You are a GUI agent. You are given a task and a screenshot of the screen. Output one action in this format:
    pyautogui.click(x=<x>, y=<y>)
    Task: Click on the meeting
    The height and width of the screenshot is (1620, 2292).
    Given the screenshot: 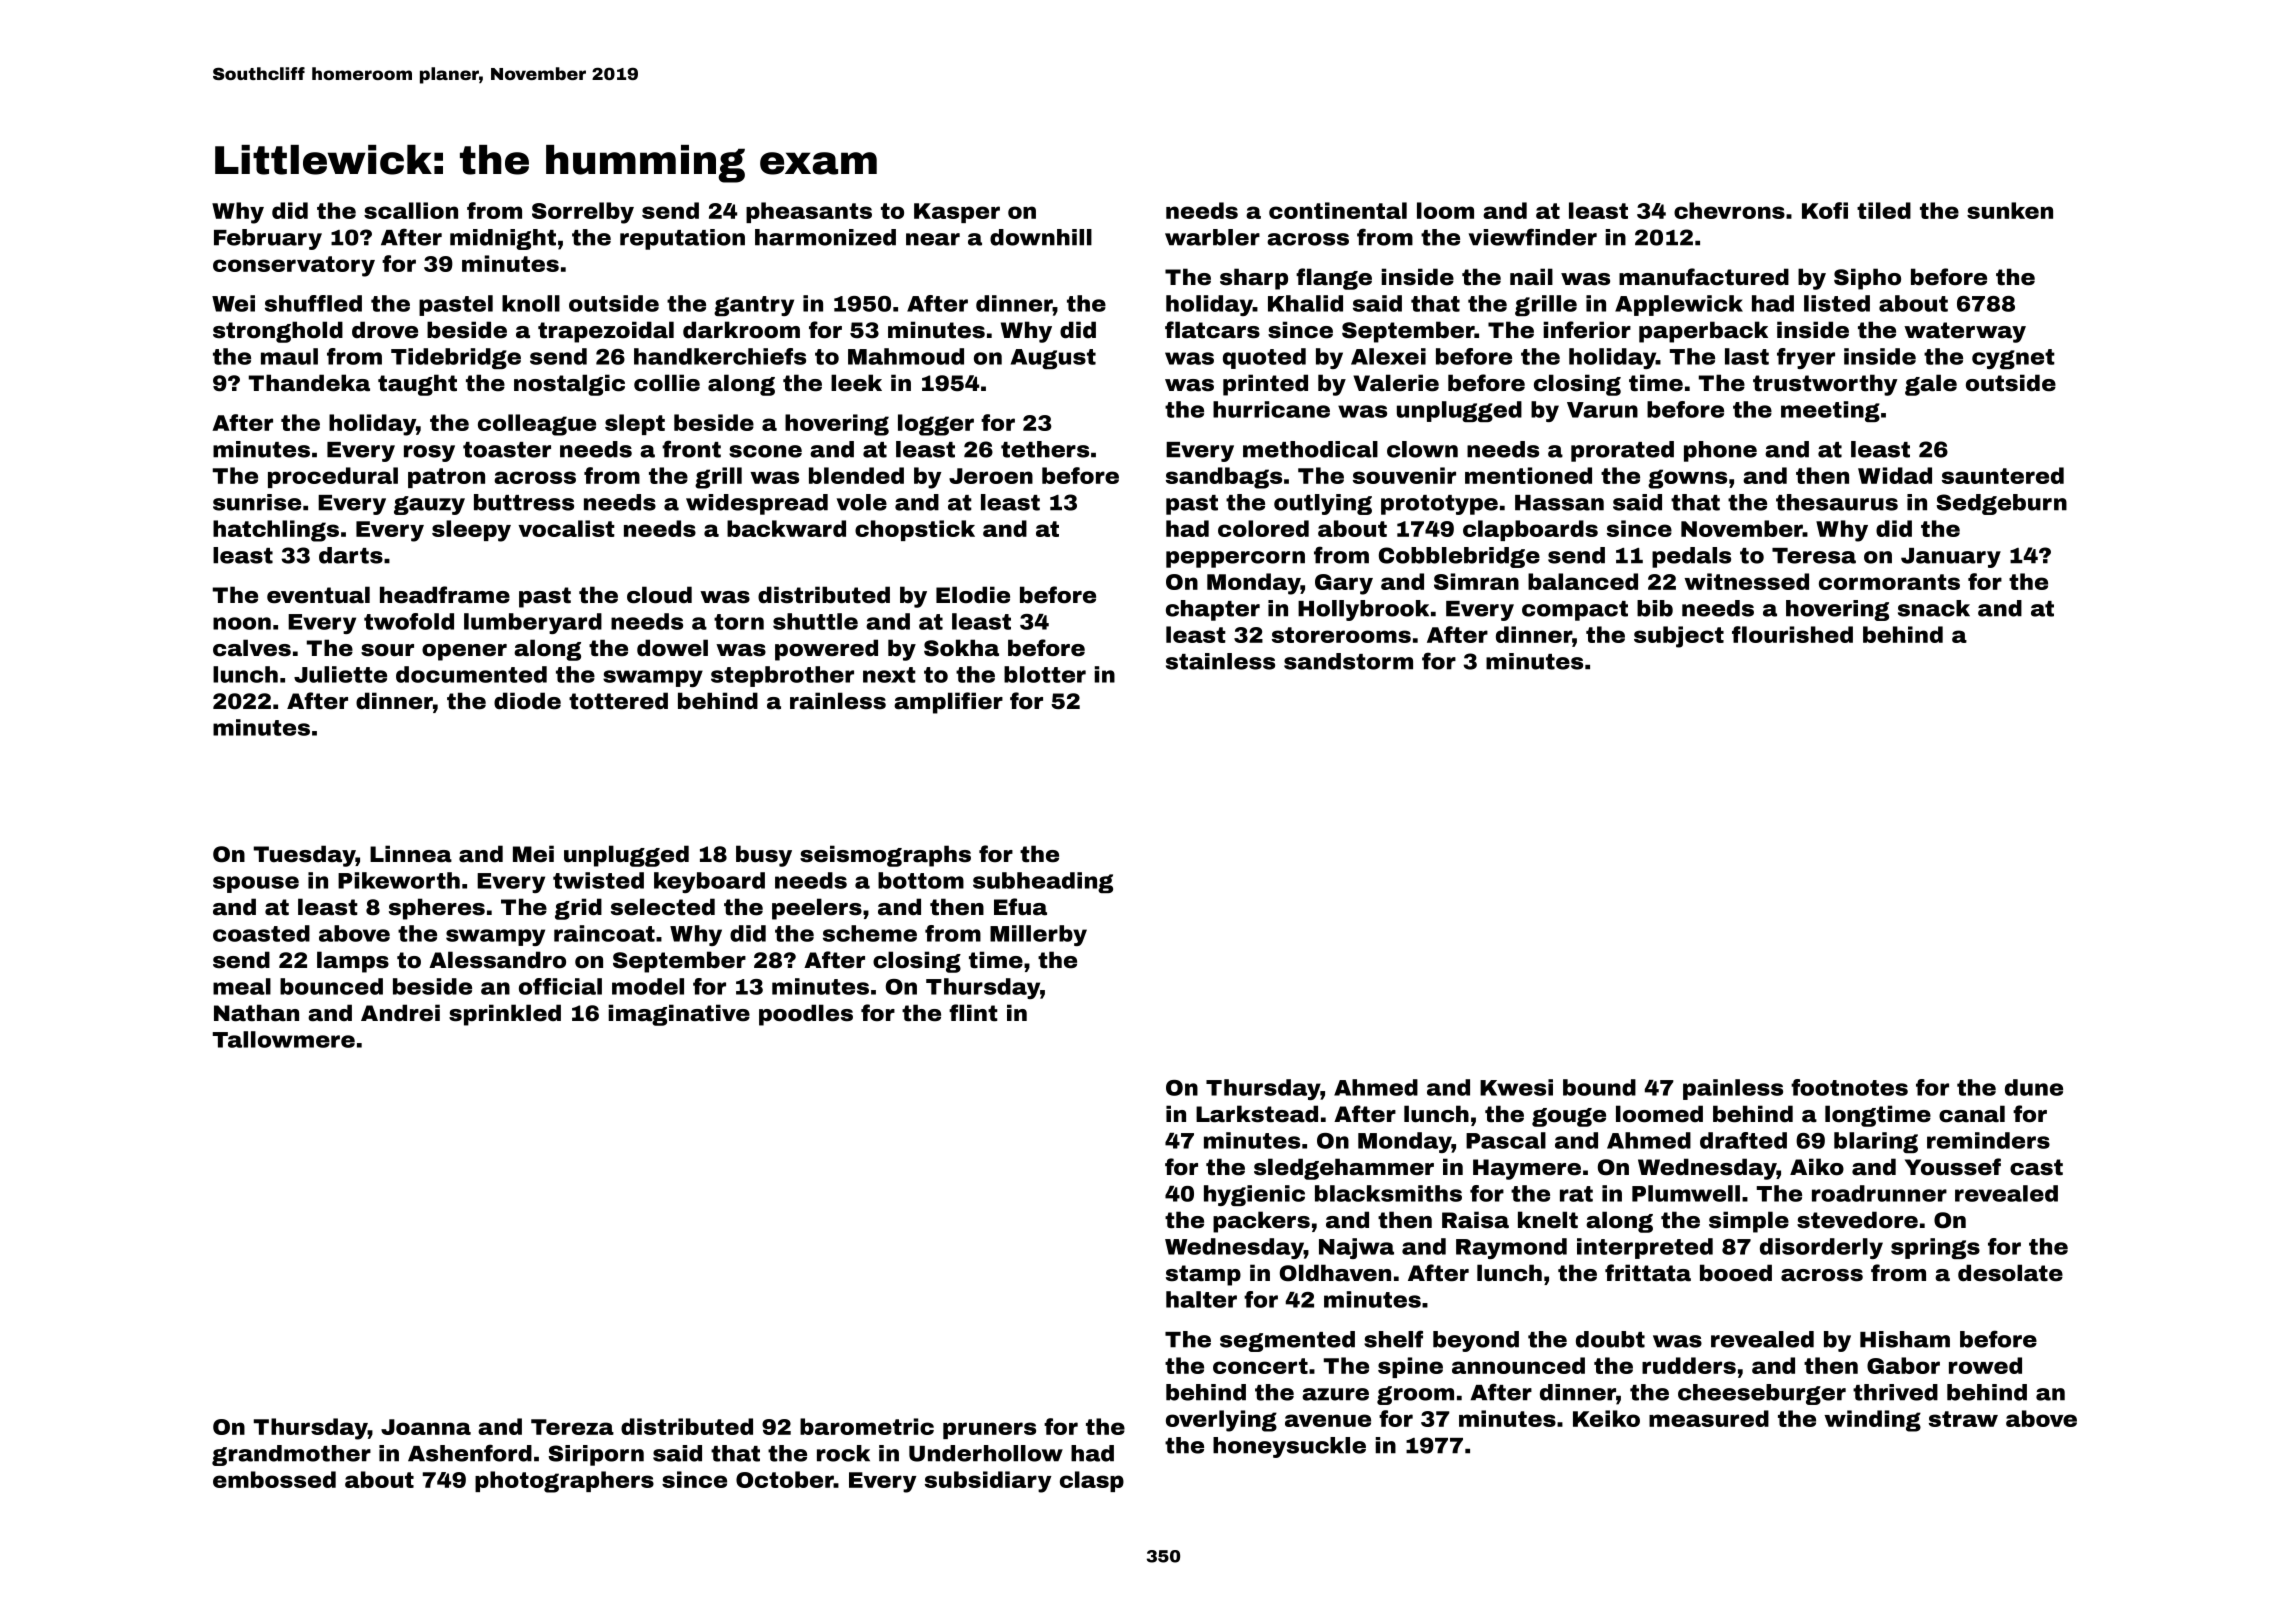 What is the action you would take?
    pyautogui.click(x=1830, y=411)
